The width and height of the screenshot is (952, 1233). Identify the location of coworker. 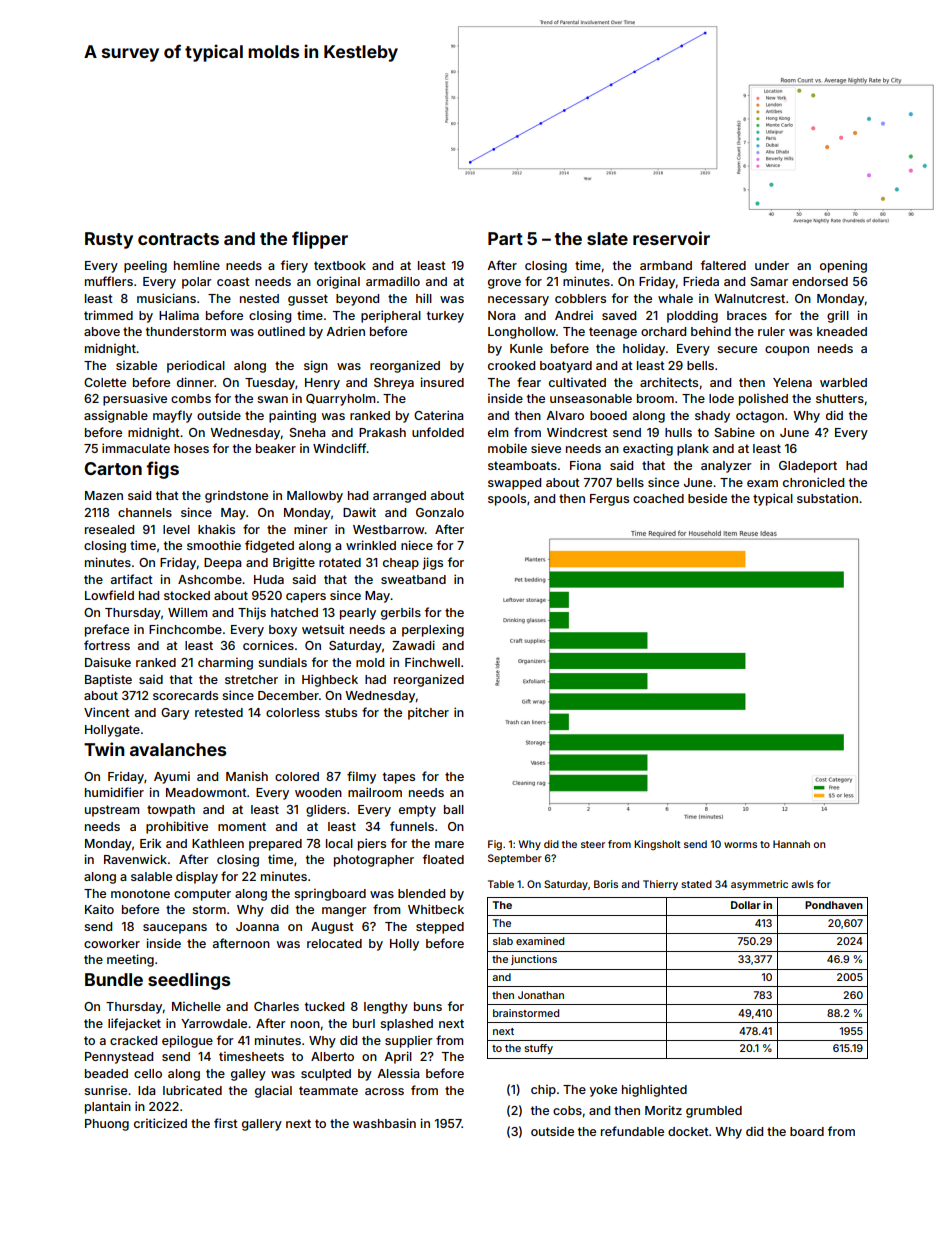
(112, 943).
